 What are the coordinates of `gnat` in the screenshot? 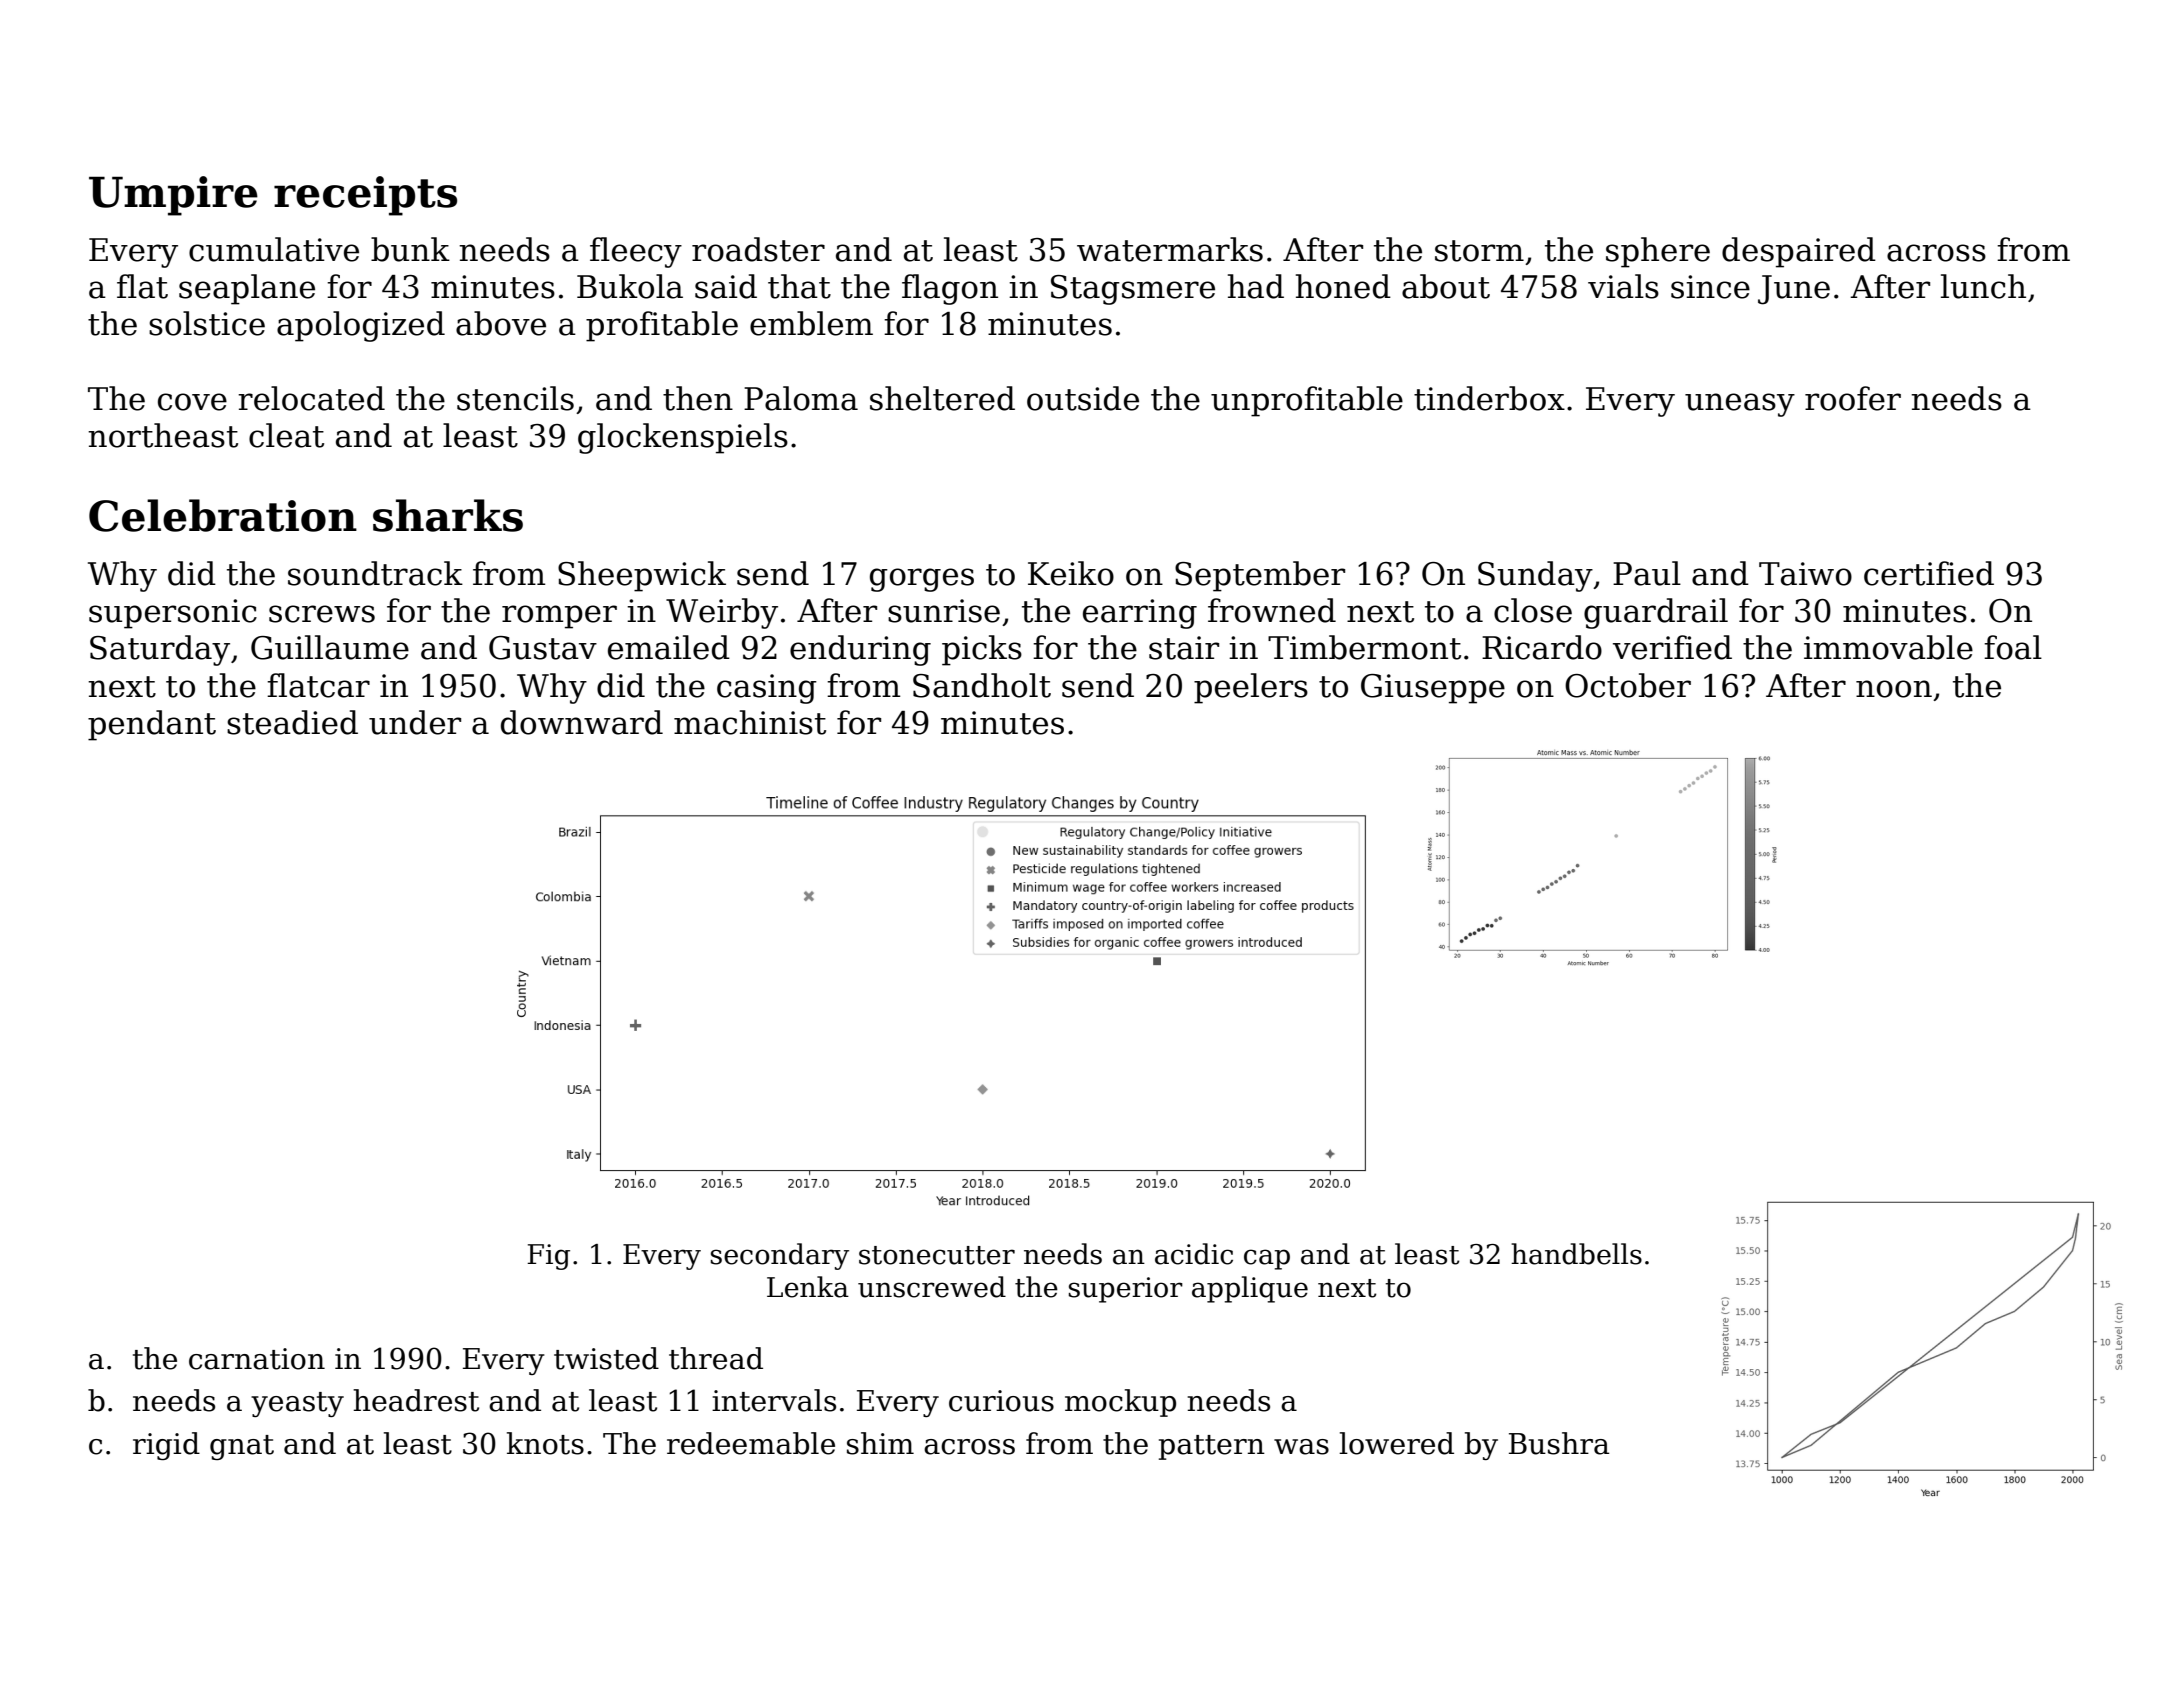 It's located at (242, 1447).
